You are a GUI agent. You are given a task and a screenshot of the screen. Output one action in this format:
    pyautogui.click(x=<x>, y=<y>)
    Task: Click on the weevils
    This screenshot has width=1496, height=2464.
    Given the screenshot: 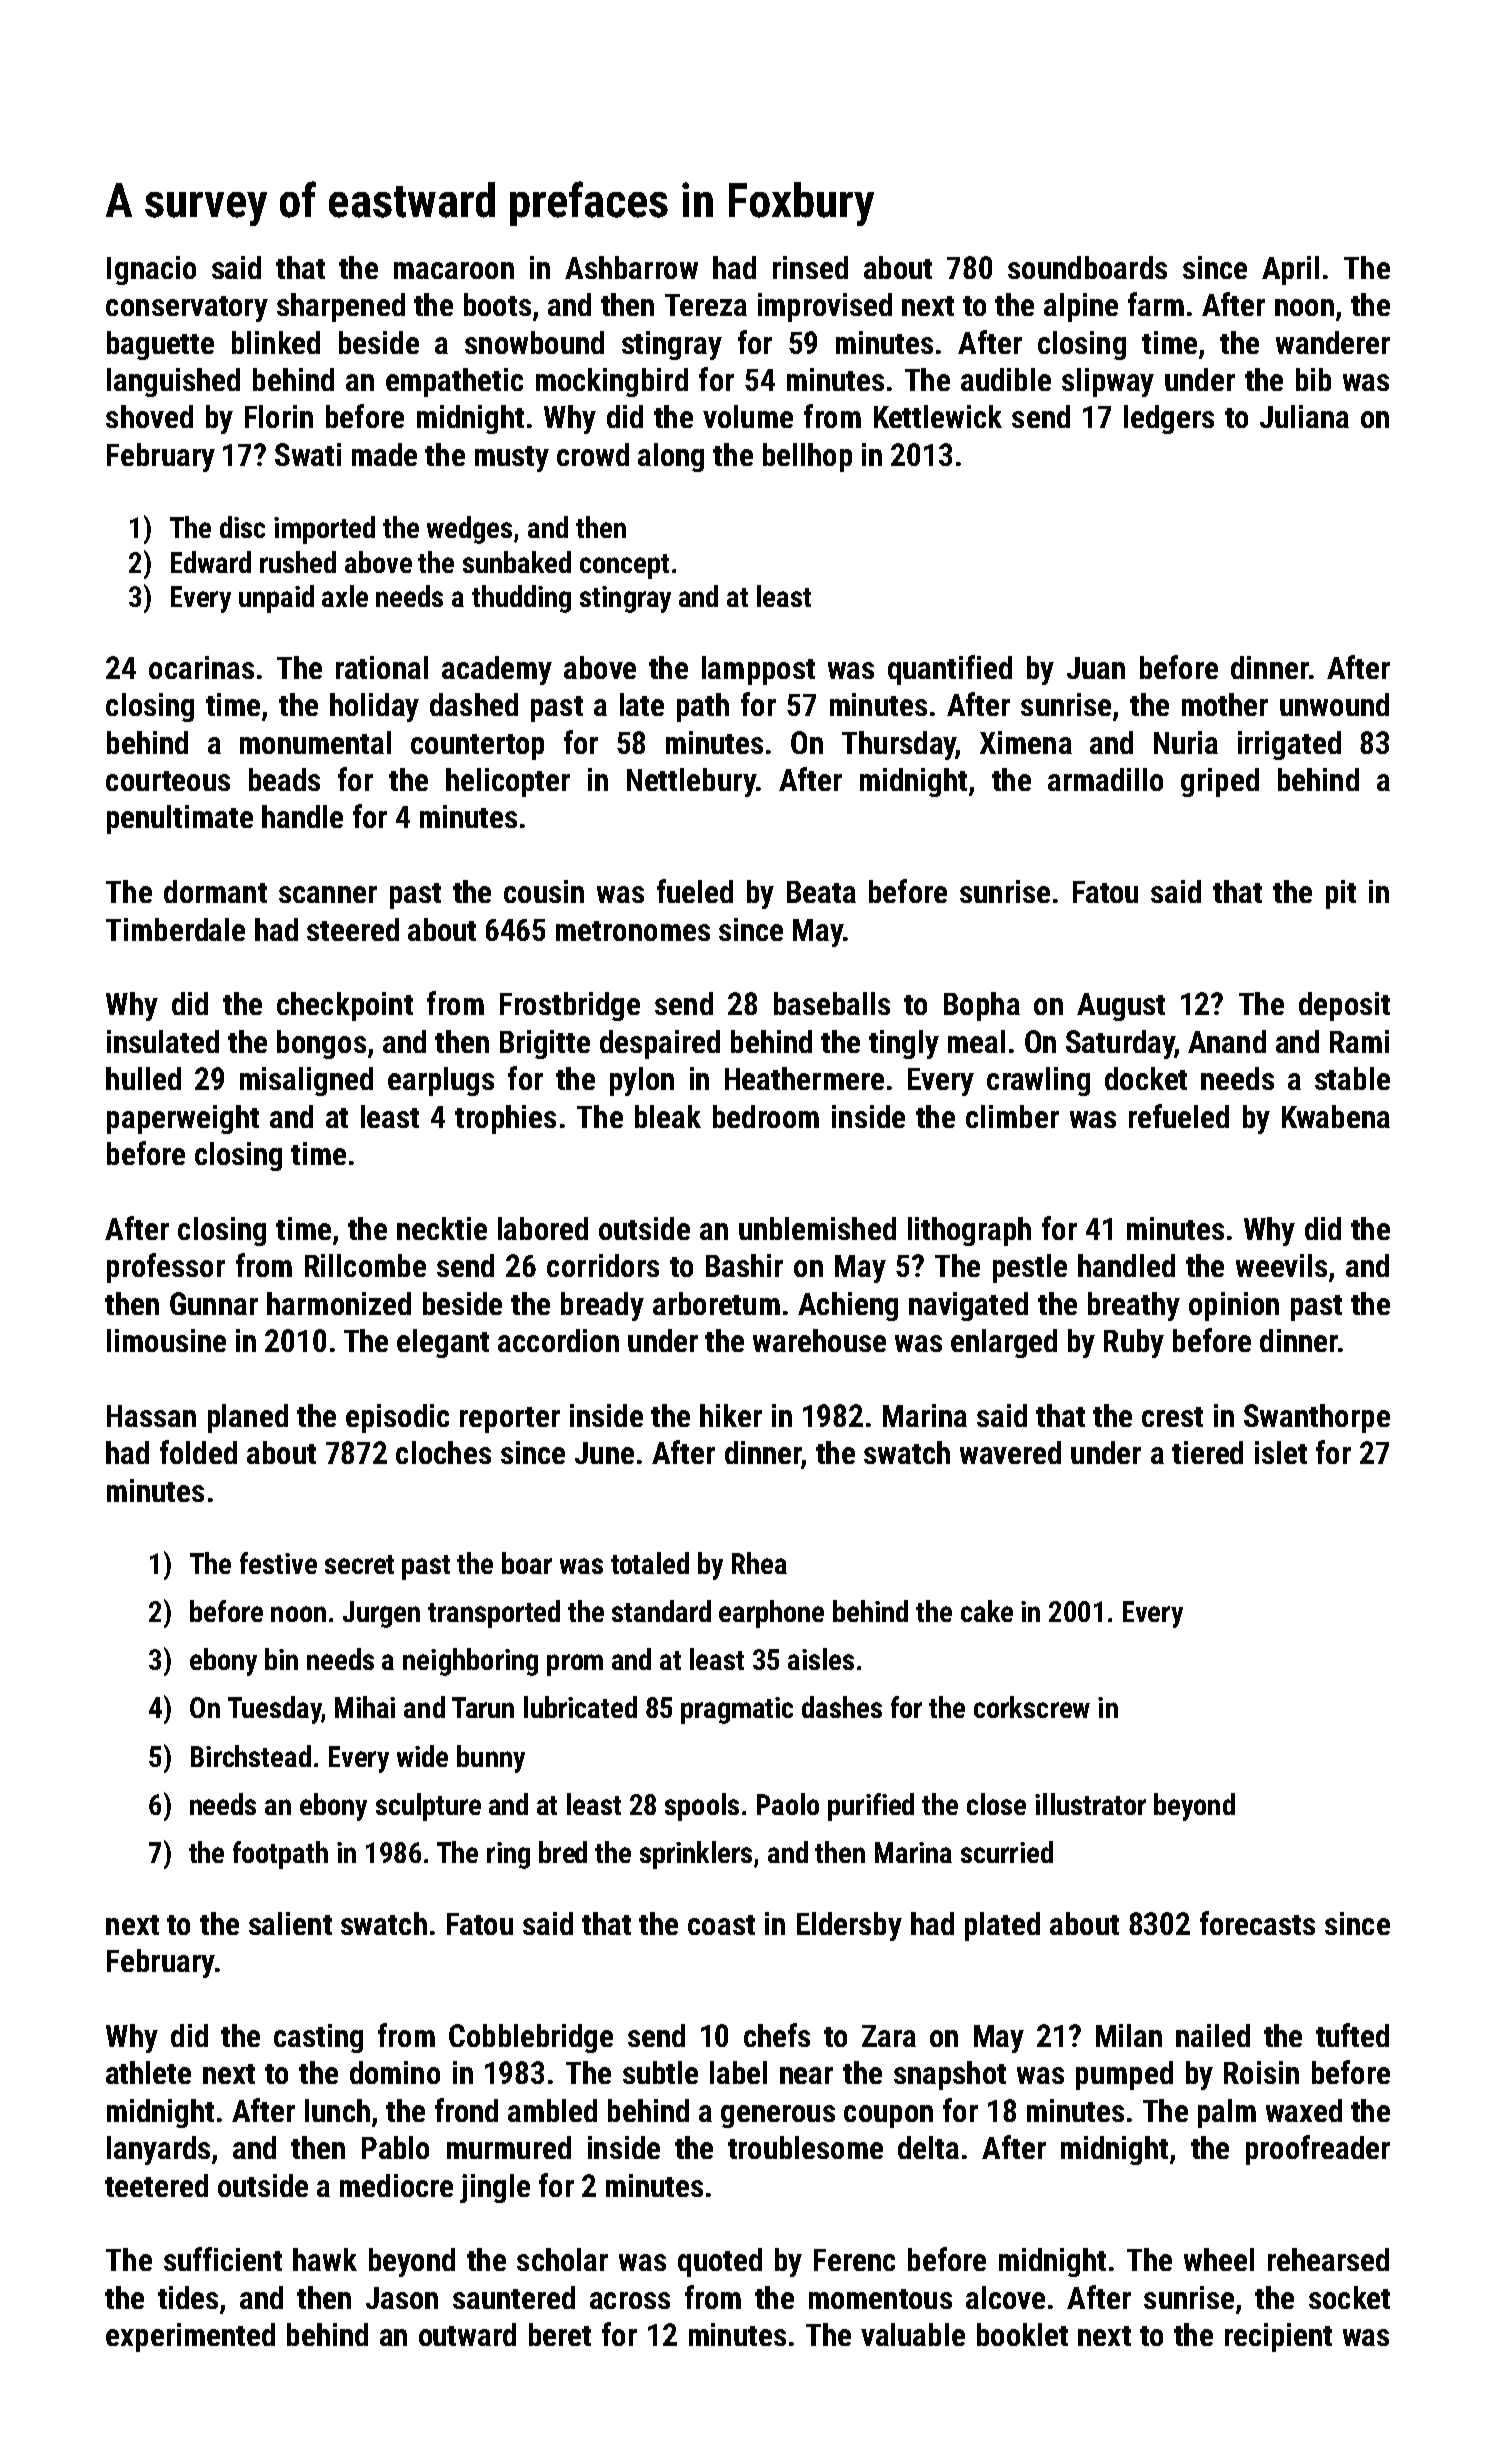 What is the action you would take?
    pyautogui.click(x=1281, y=1265)
